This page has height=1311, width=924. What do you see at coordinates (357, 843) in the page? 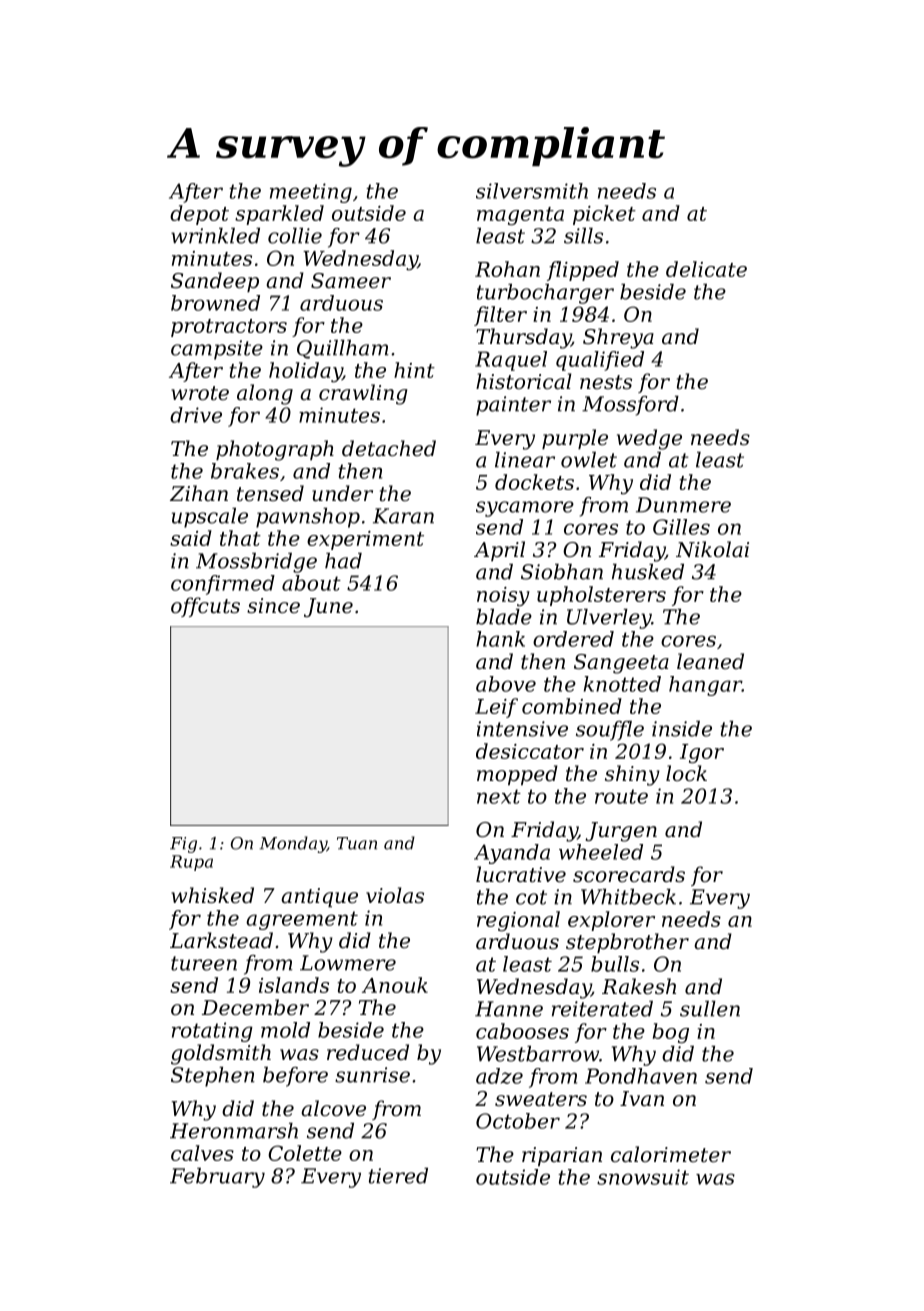
I see `Tuan` at bounding box center [357, 843].
